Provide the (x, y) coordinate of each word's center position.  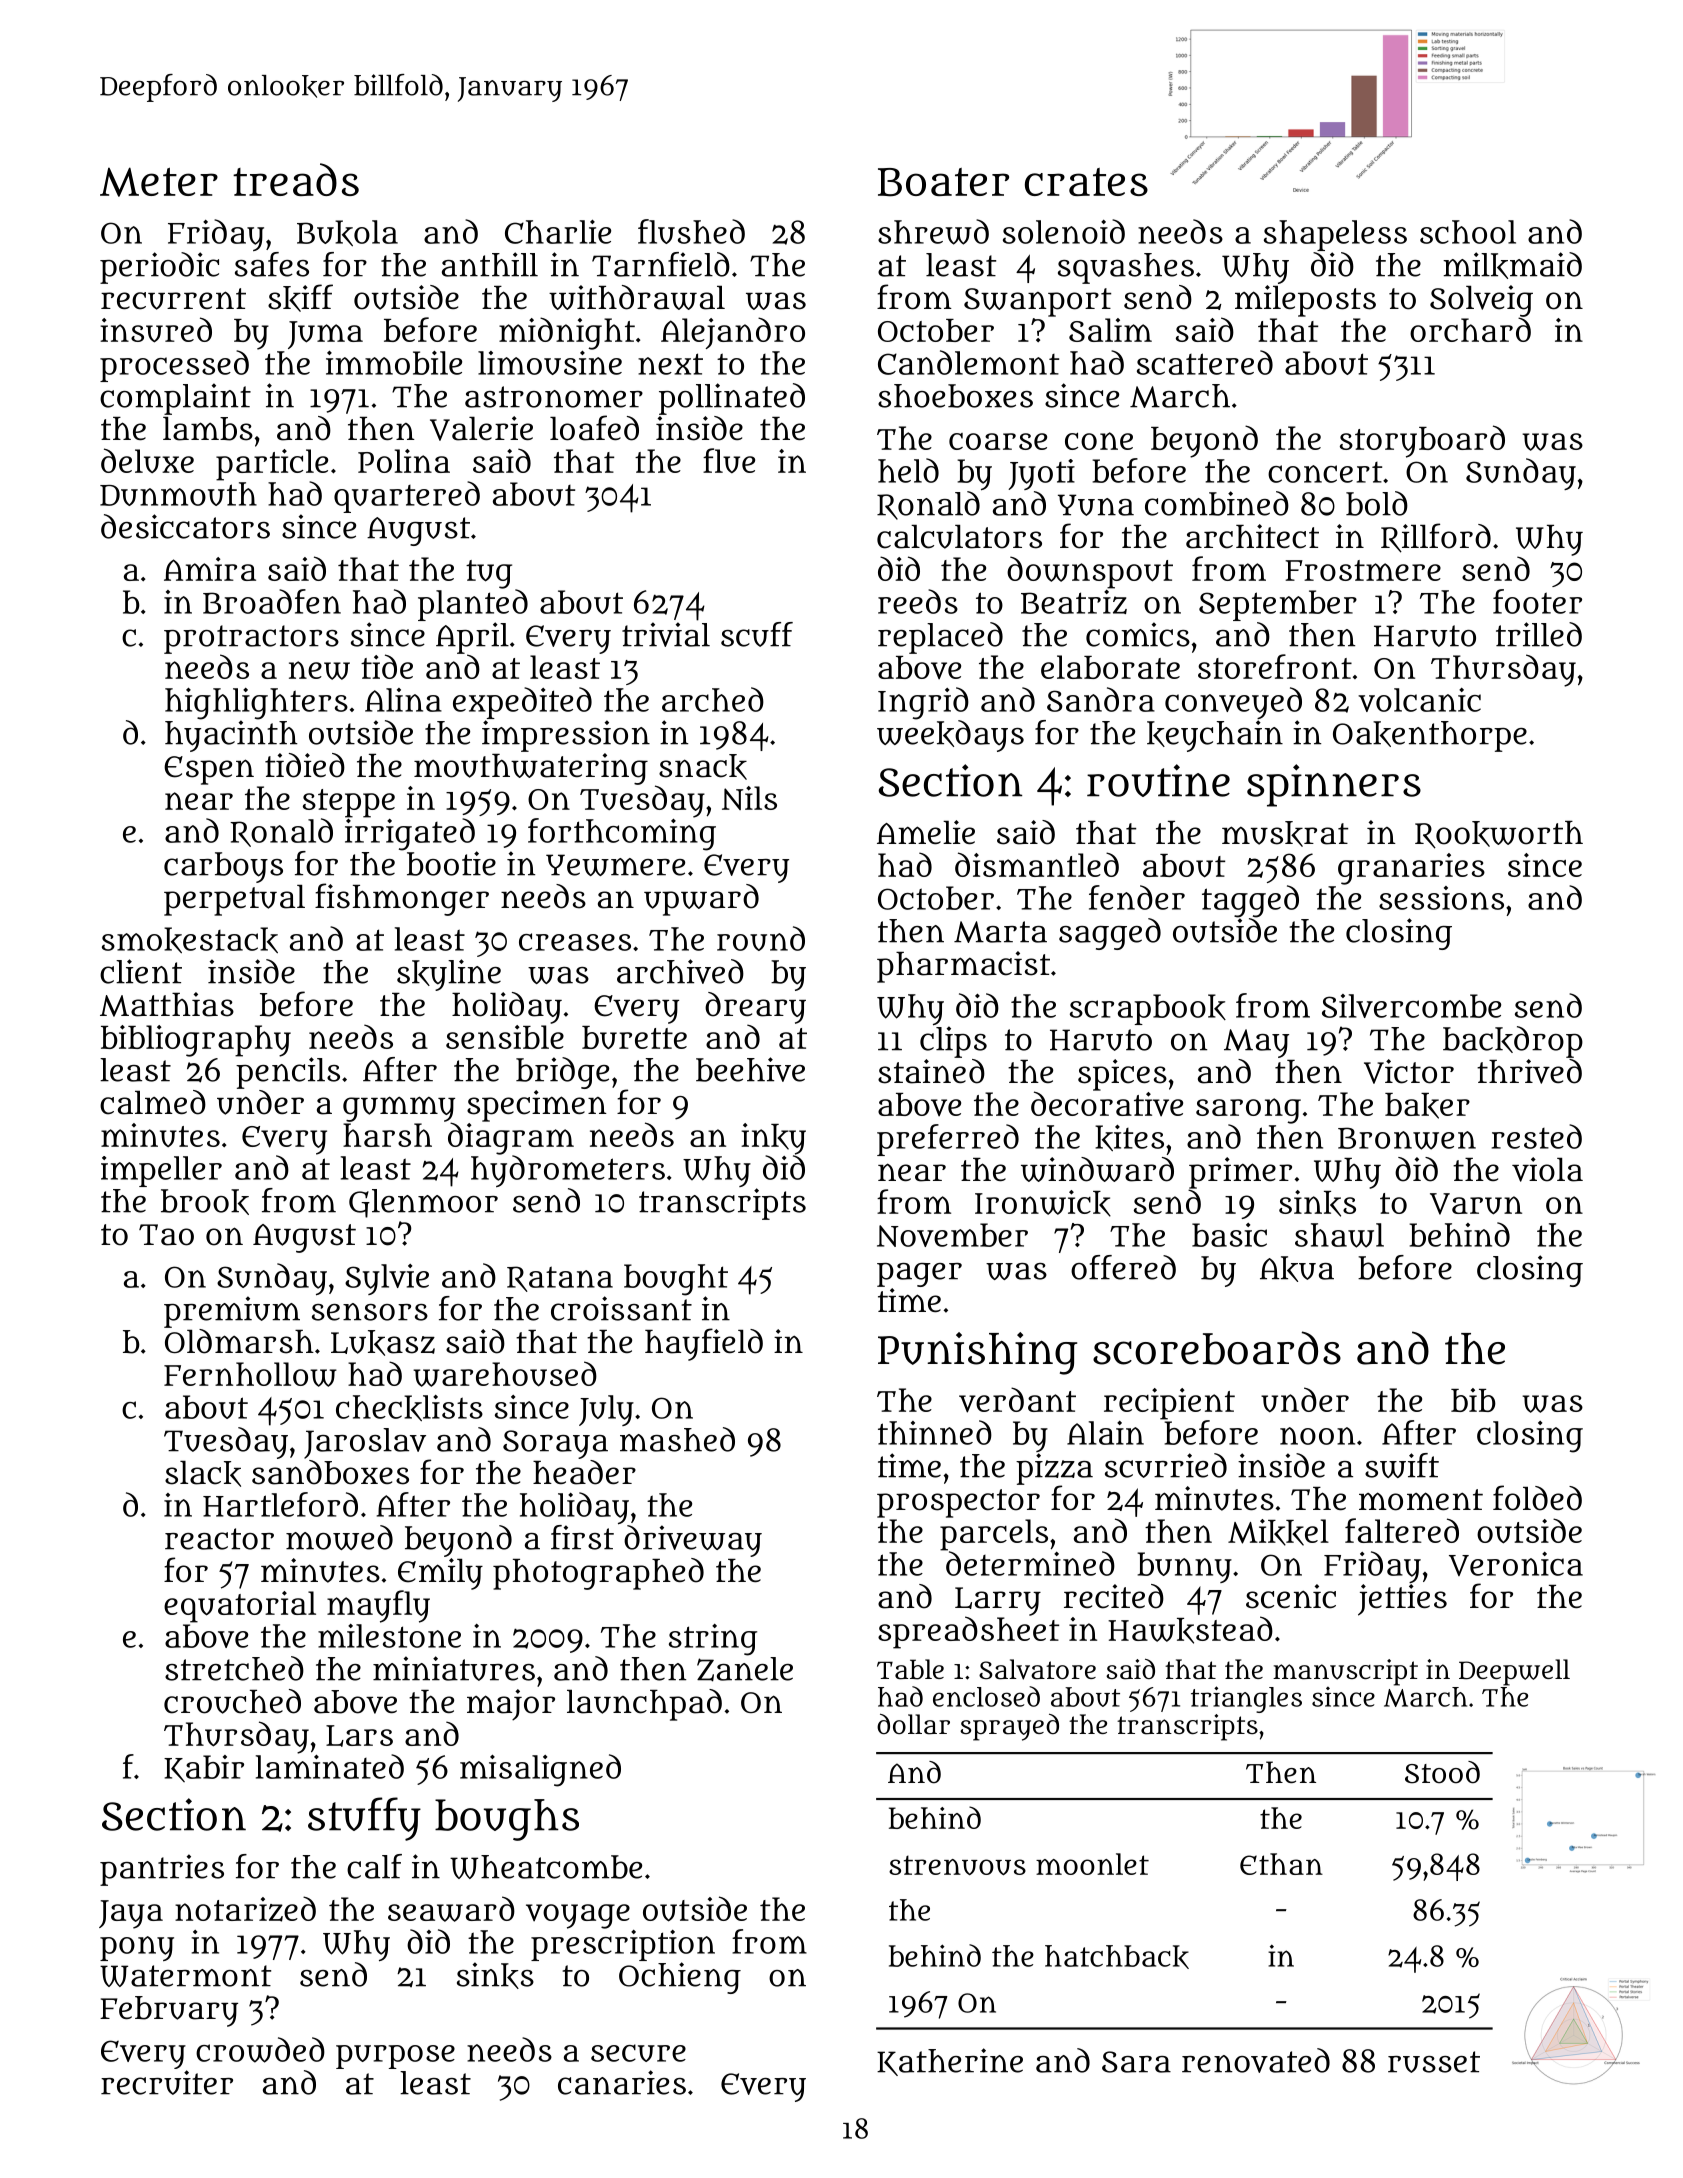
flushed (691, 231)
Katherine (950, 2062)
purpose (395, 2057)
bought (676, 1280)
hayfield (704, 1344)
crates (1086, 182)
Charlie (558, 232)
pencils (288, 1073)
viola (1547, 1169)
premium (232, 1312)
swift (1402, 1465)
